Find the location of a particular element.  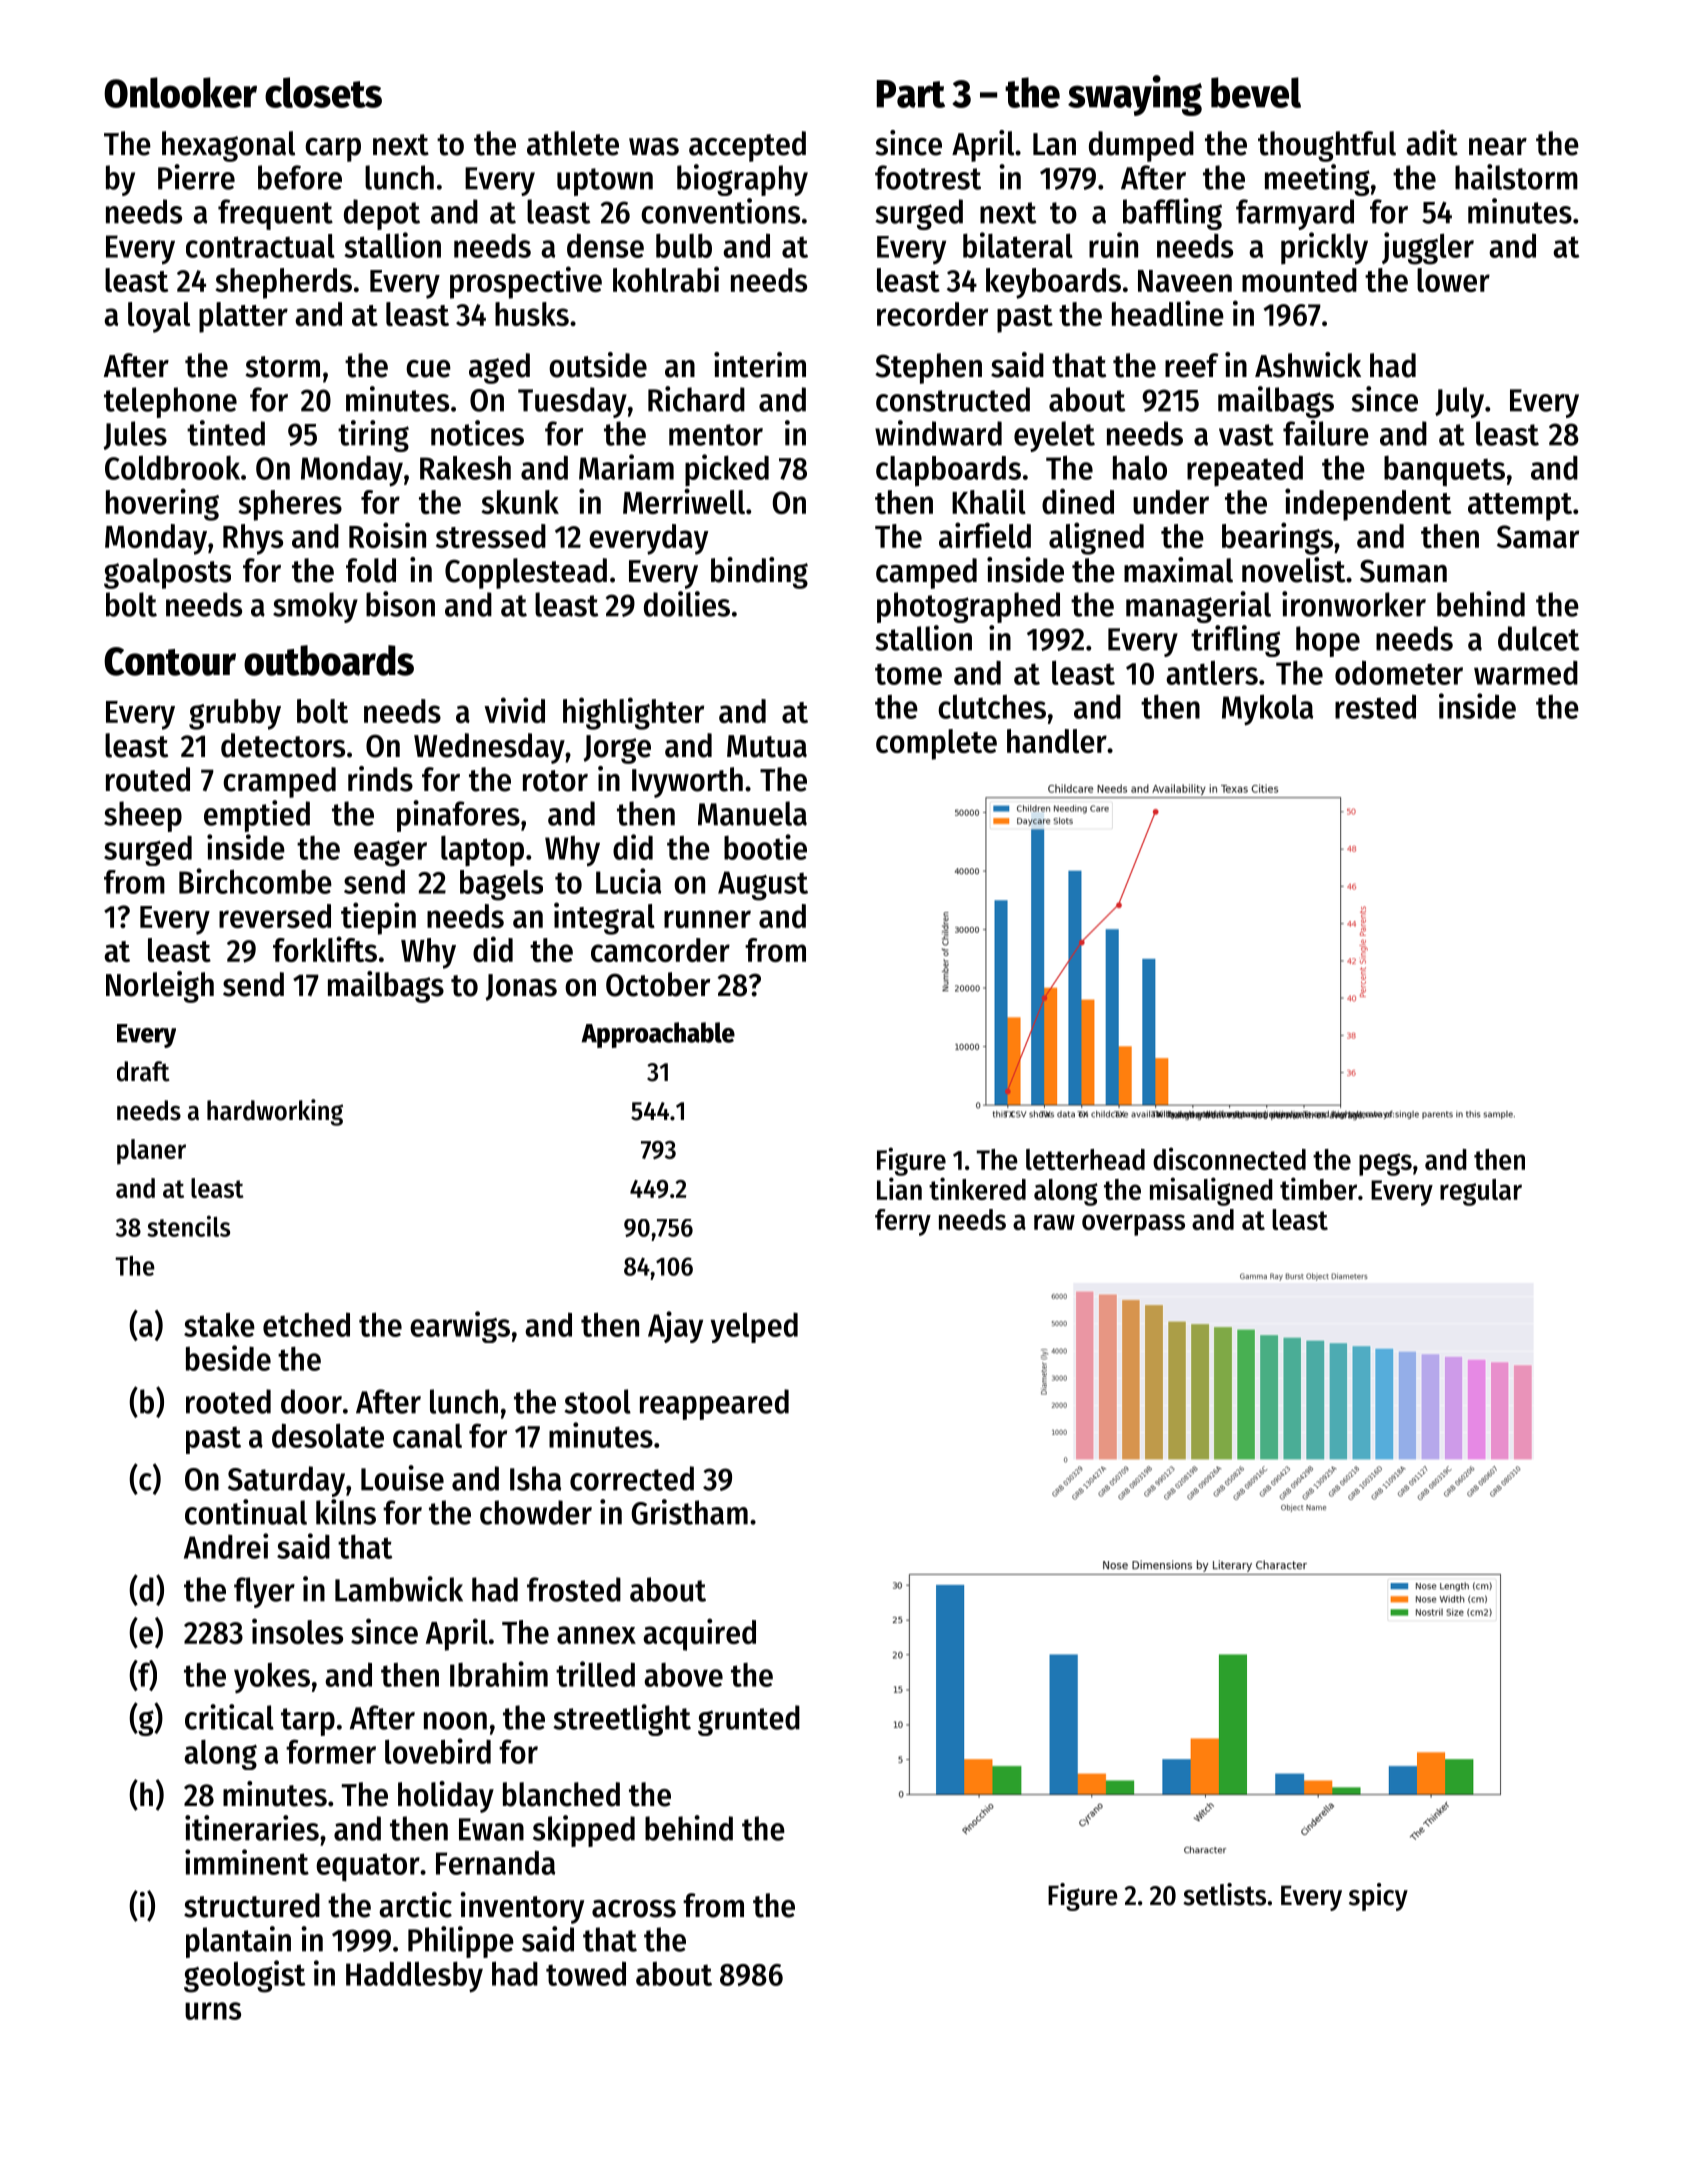

failure is located at coordinates (1326, 433).
